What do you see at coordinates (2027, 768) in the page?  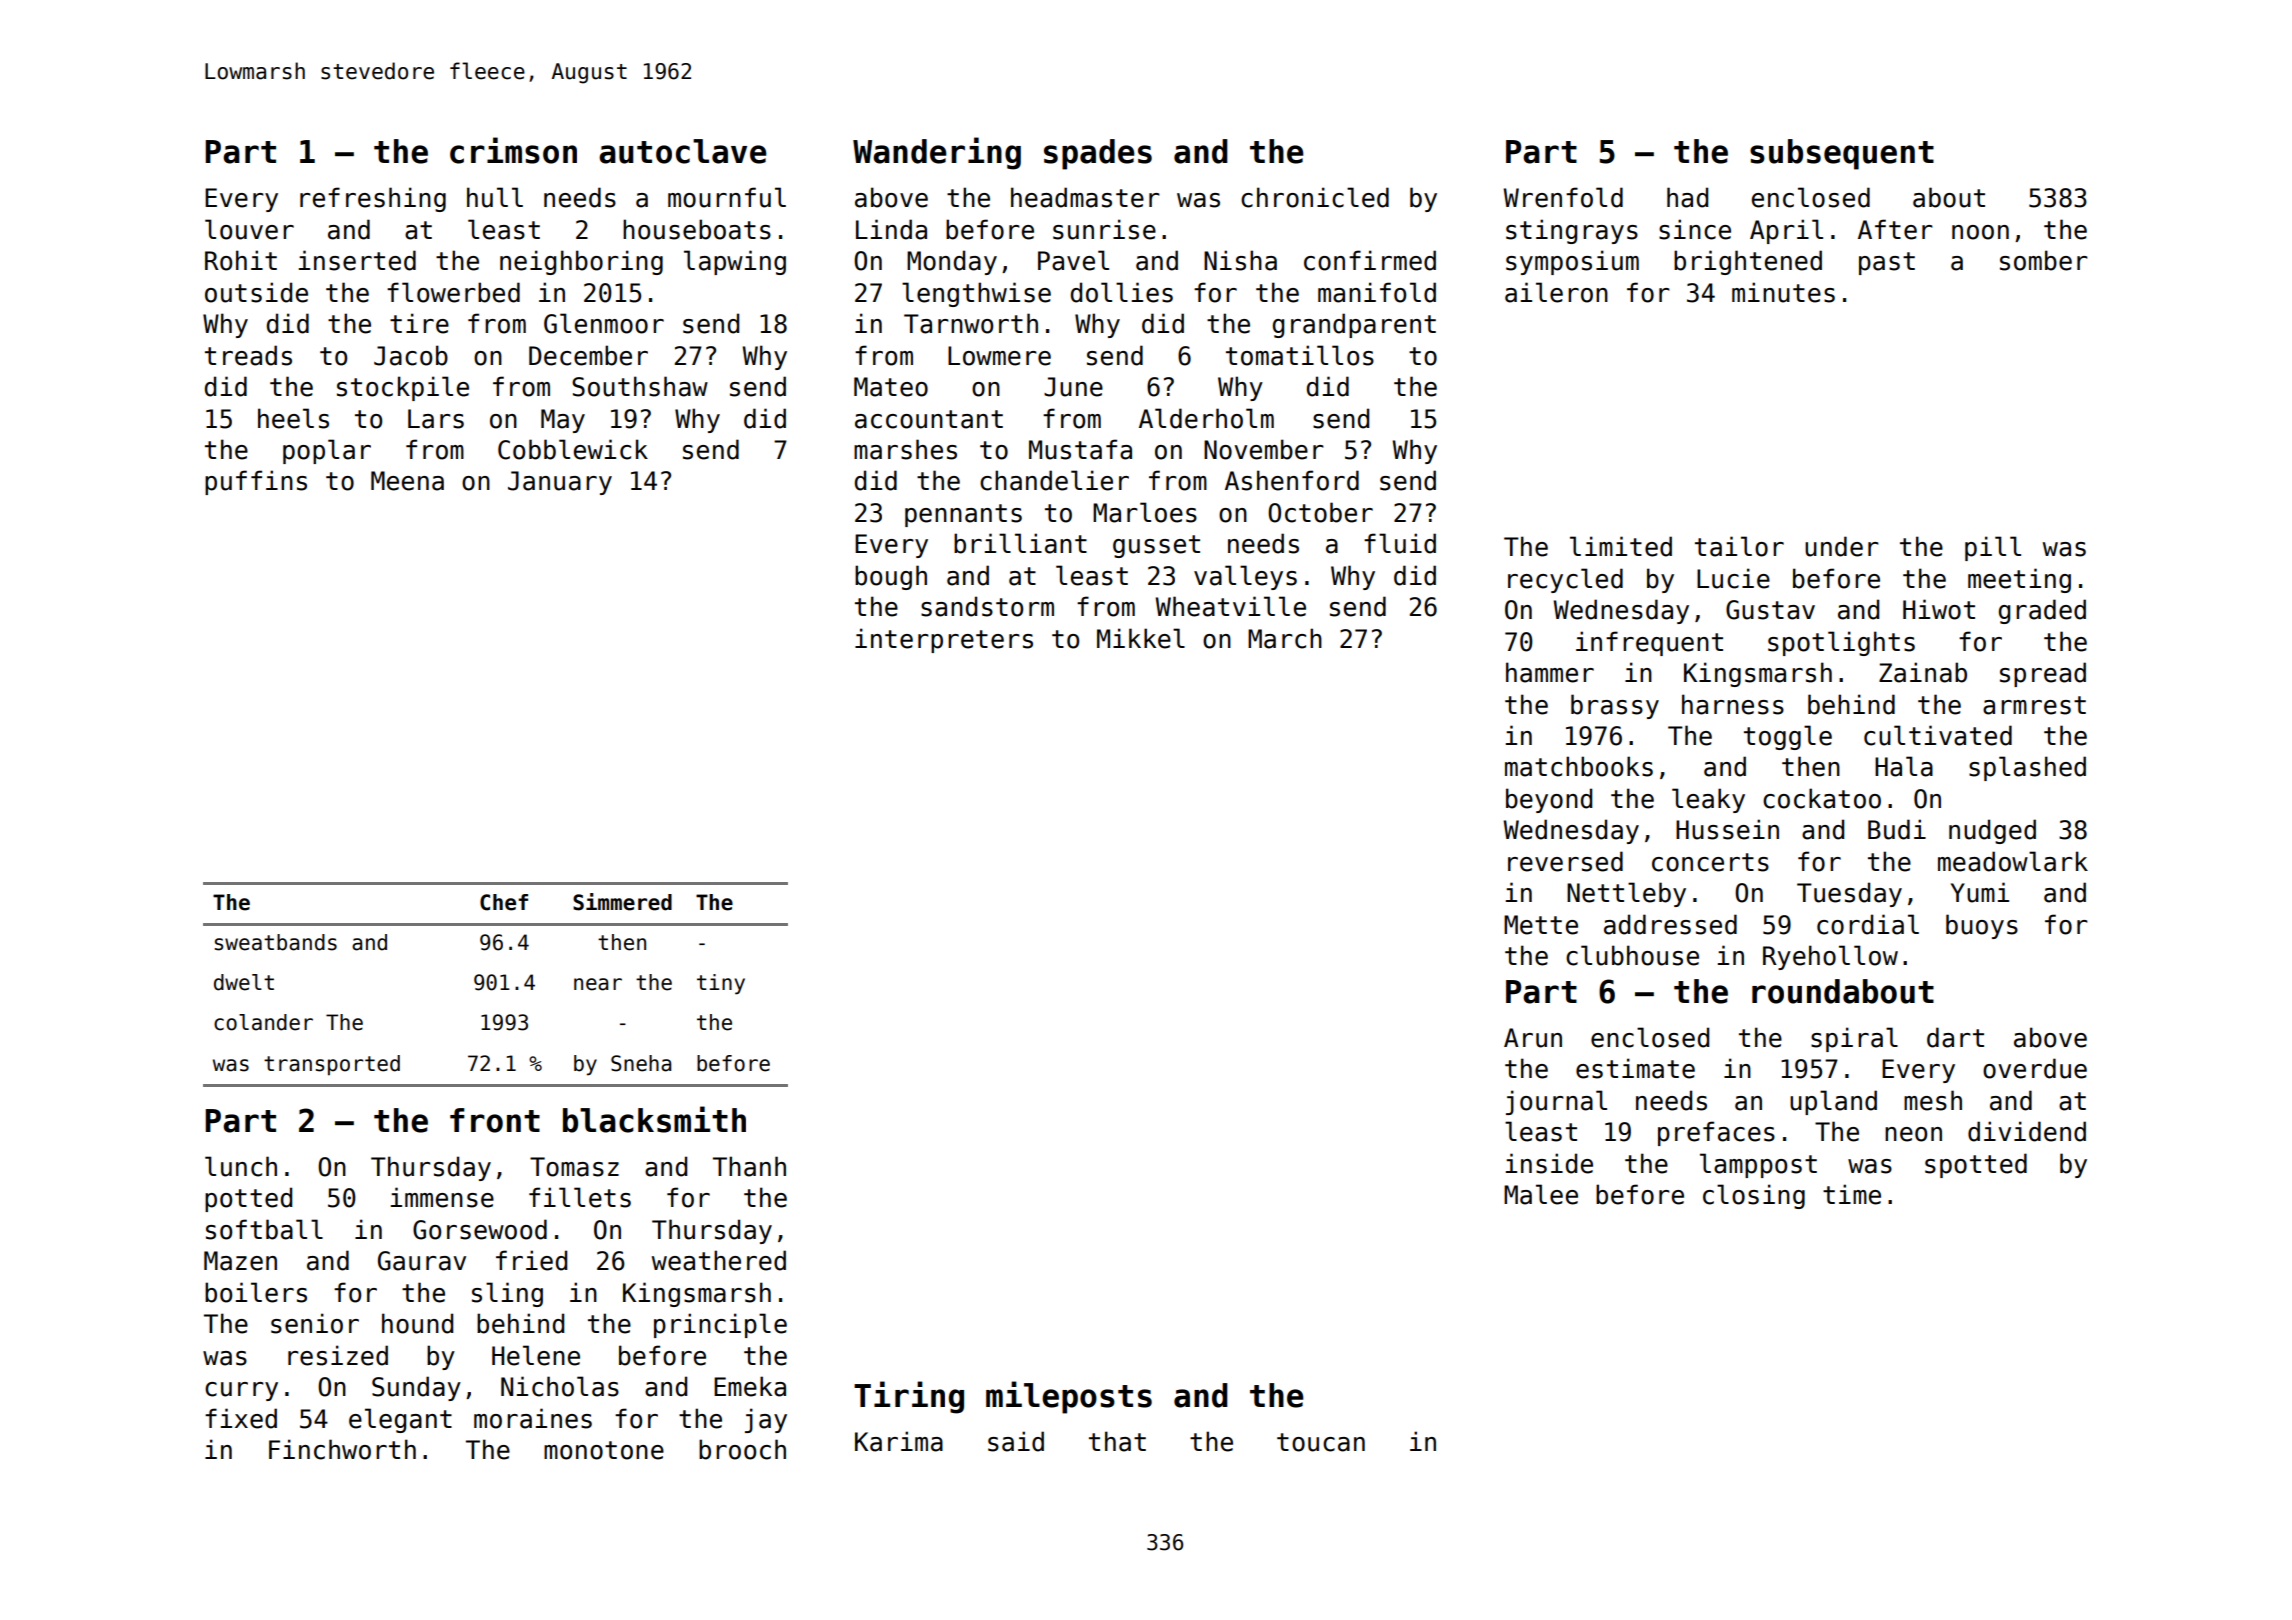 I see `splashed` at bounding box center [2027, 768].
